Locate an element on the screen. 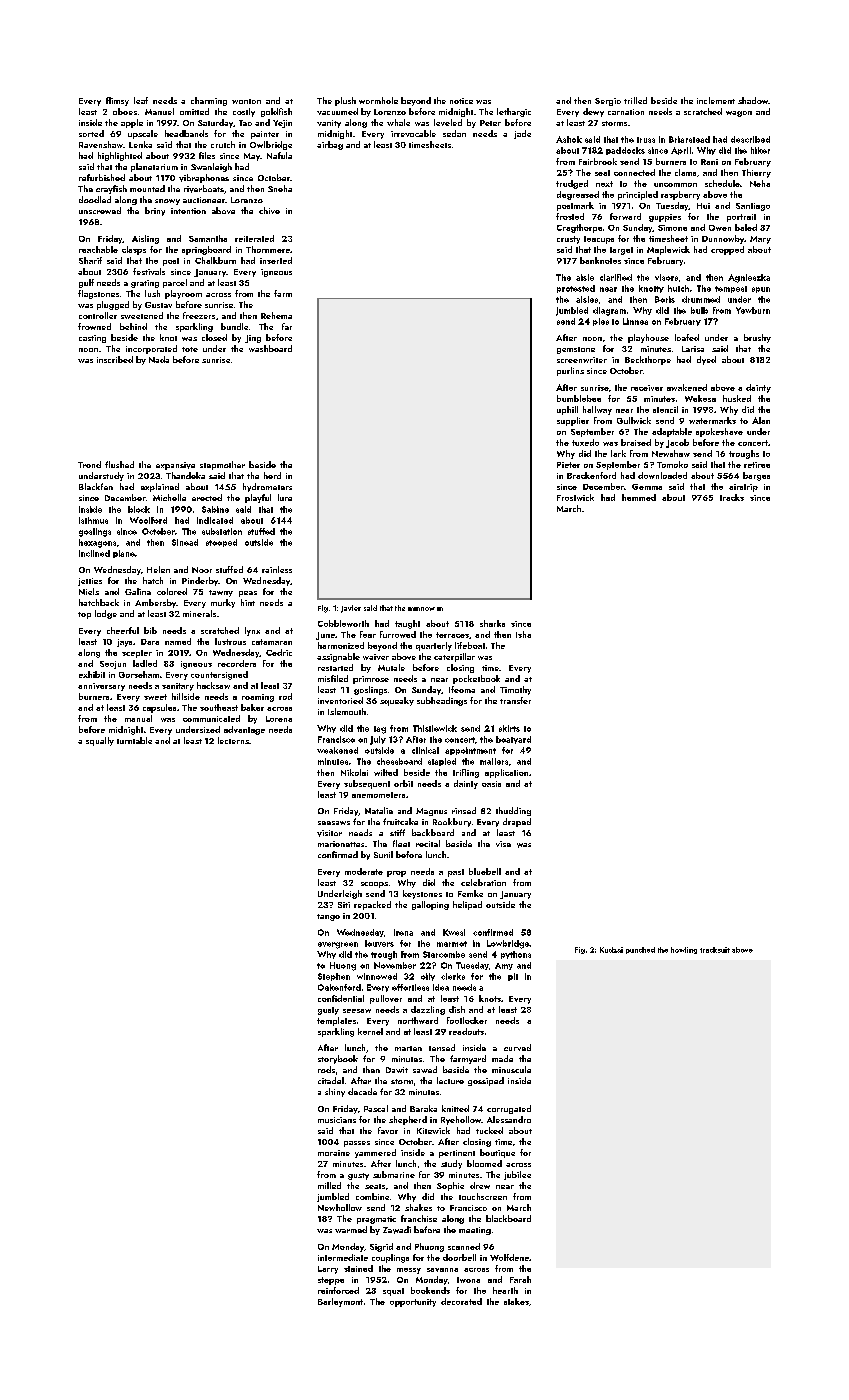 This screenshot has width=849, height=1400. loafed is located at coordinates (687, 337).
